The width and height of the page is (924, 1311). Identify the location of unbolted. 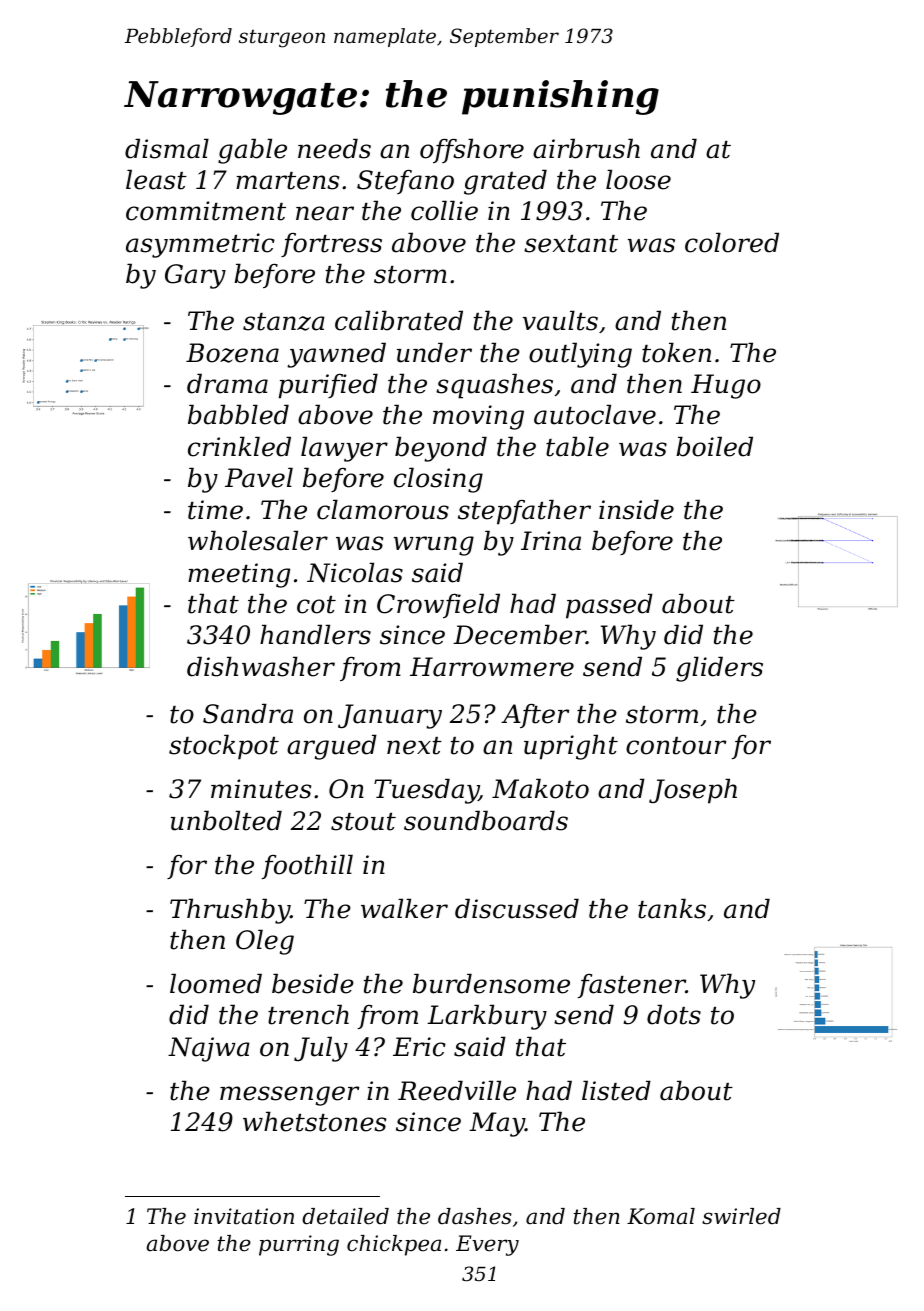
(226, 820).
